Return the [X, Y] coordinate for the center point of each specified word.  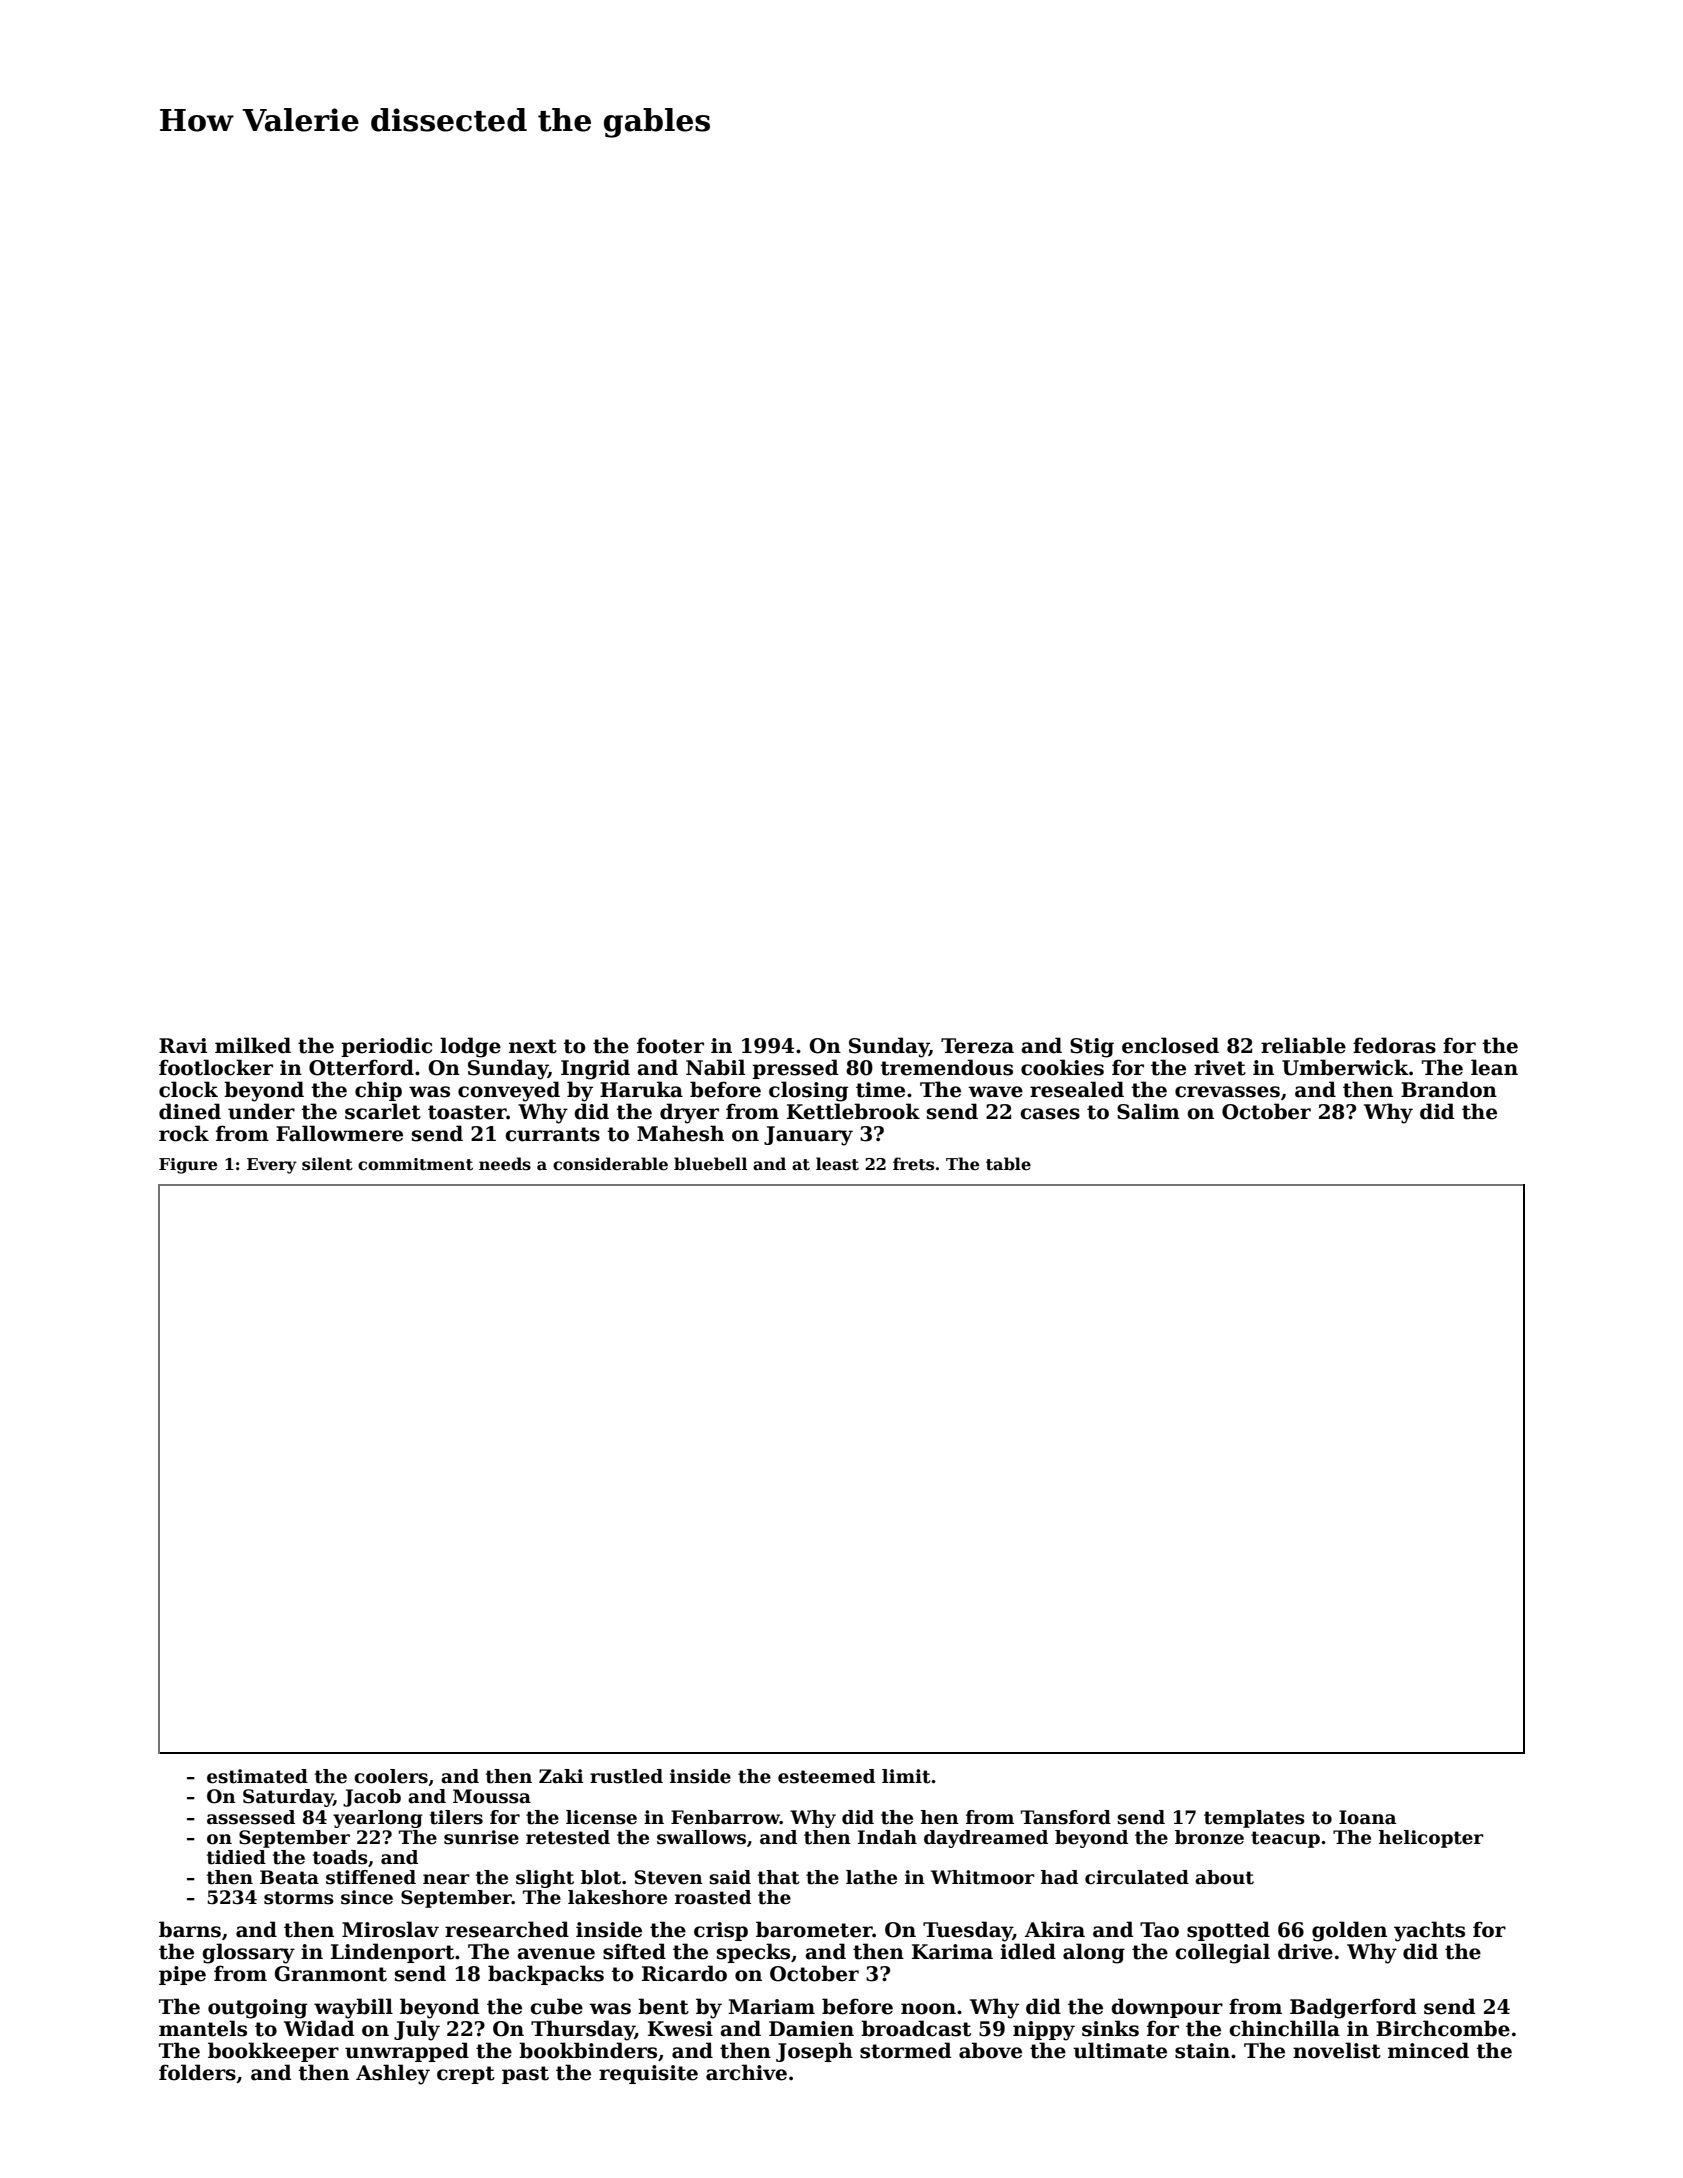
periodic [386, 1047]
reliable [1303, 1045]
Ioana [1367, 1817]
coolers [391, 1776]
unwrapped [407, 2052]
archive [746, 2072]
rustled [626, 1776]
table [1008, 1164]
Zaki [561, 1776]
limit [906, 1776]
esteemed [826, 1776]
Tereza [977, 1046]
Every [272, 1166]
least [837, 1164]
